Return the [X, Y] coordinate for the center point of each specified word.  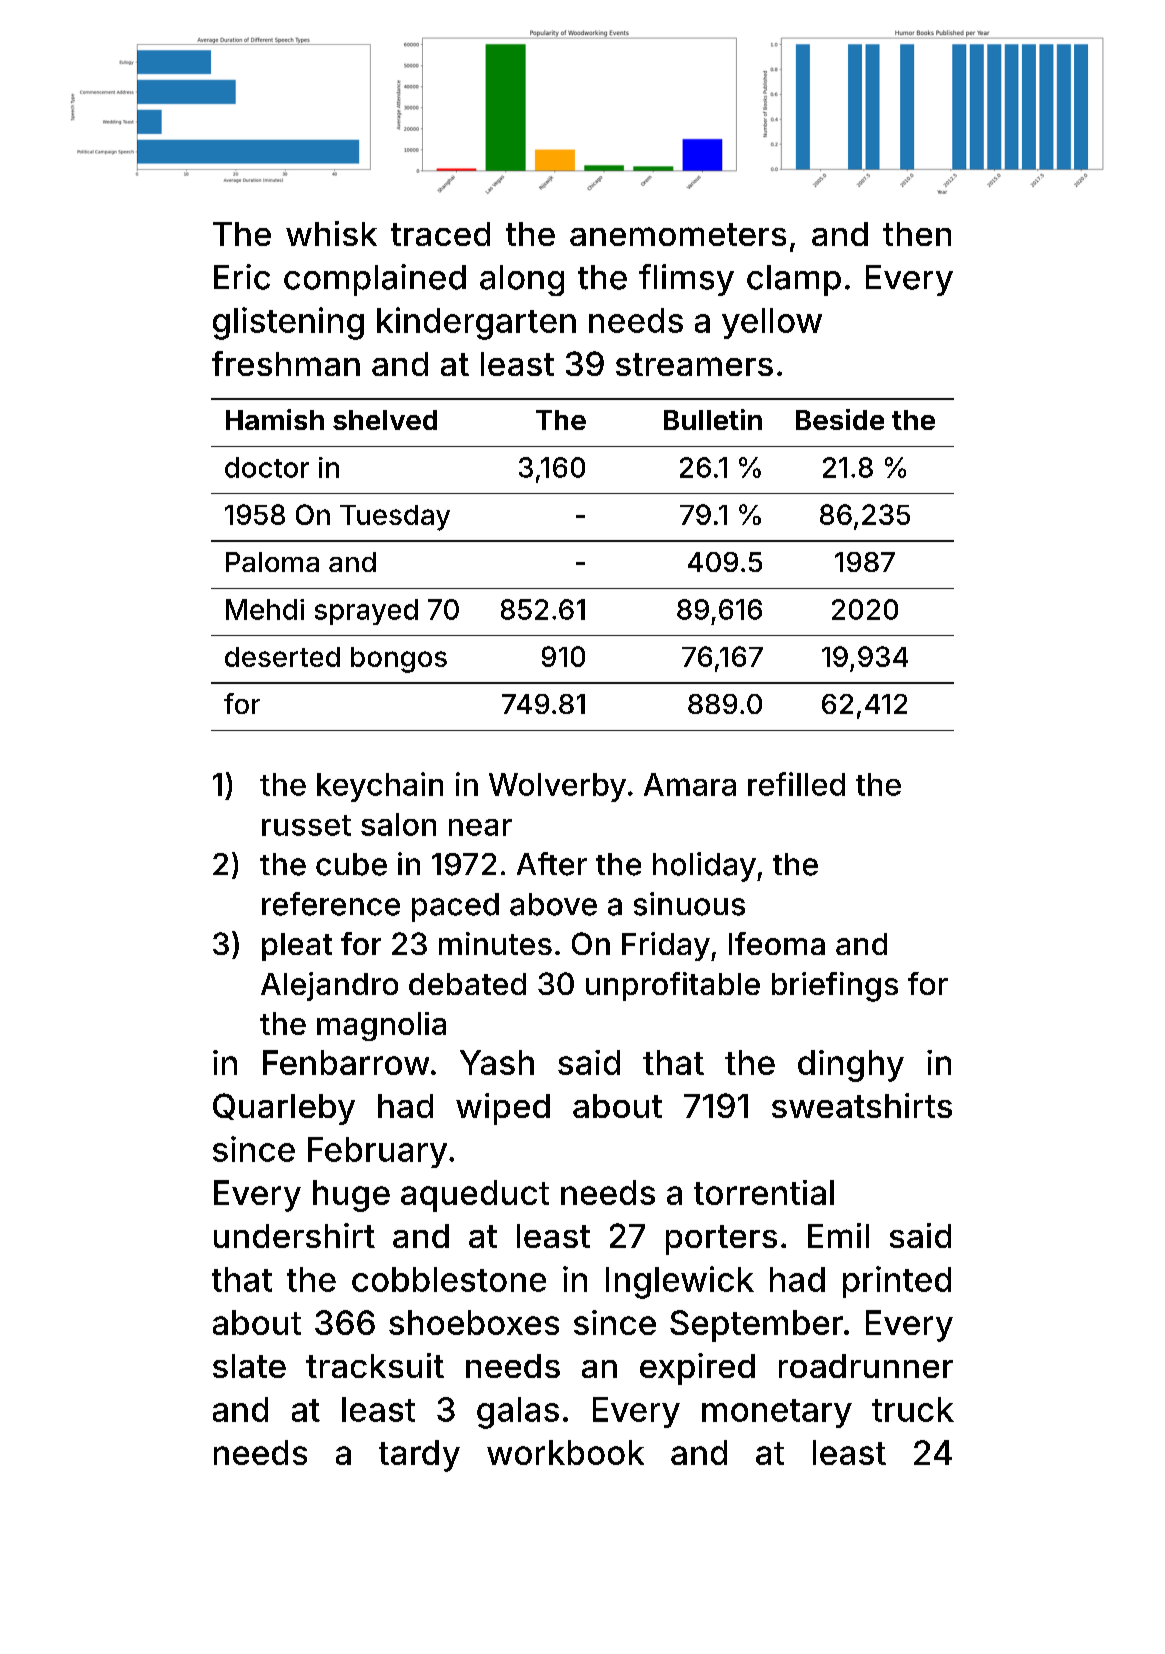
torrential [764, 1192]
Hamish [275, 419]
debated [467, 984]
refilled [796, 784]
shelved [385, 420]
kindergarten [476, 323]
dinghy [851, 1066]
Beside [840, 419]
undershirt [294, 1235]
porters [721, 1240]
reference [331, 904]
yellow [772, 323]
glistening [288, 323]
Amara [690, 784]
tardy [419, 1456]
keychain [380, 787]
